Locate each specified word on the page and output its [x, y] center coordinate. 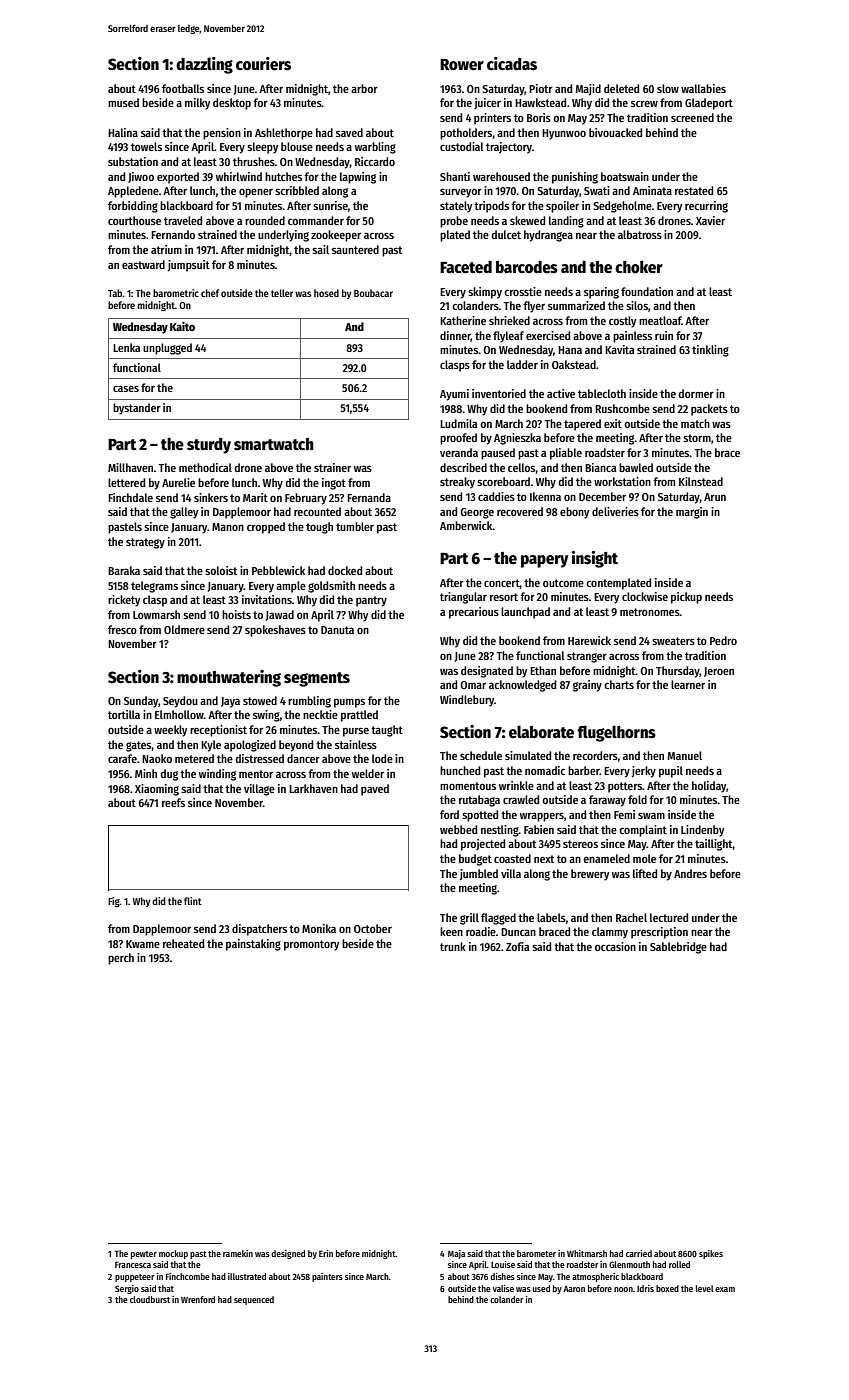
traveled [183, 220]
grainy [587, 686]
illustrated [247, 1276]
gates [139, 746]
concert [502, 584]
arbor [364, 88]
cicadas [512, 64]
